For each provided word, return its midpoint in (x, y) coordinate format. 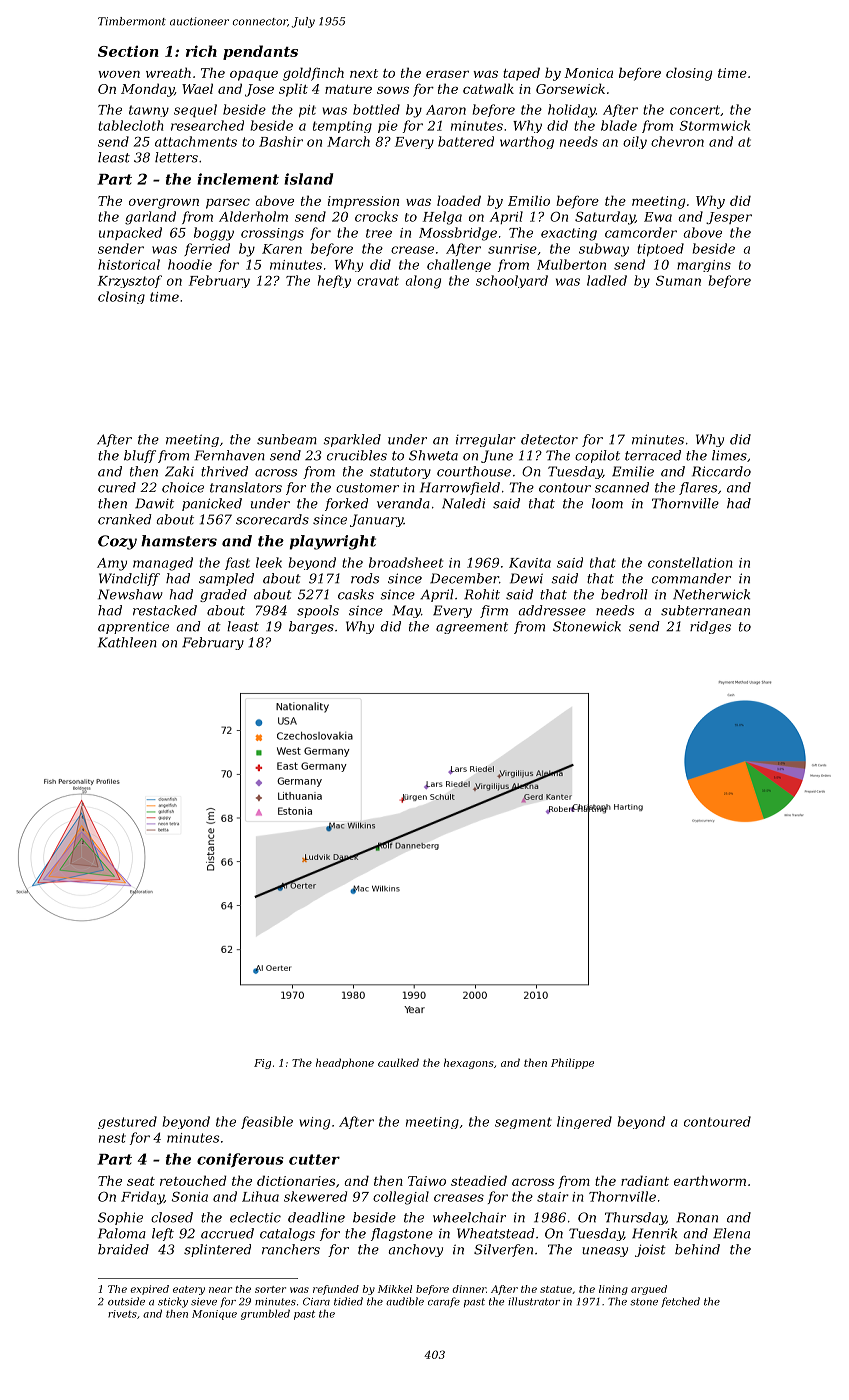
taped (521, 74)
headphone (345, 1063)
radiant (645, 1180)
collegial (401, 1198)
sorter (270, 1289)
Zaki (179, 471)
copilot (597, 456)
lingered (584, 1122)
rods (365, 578)
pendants (260, 52)
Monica (588, 73)
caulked (398, 1062)
